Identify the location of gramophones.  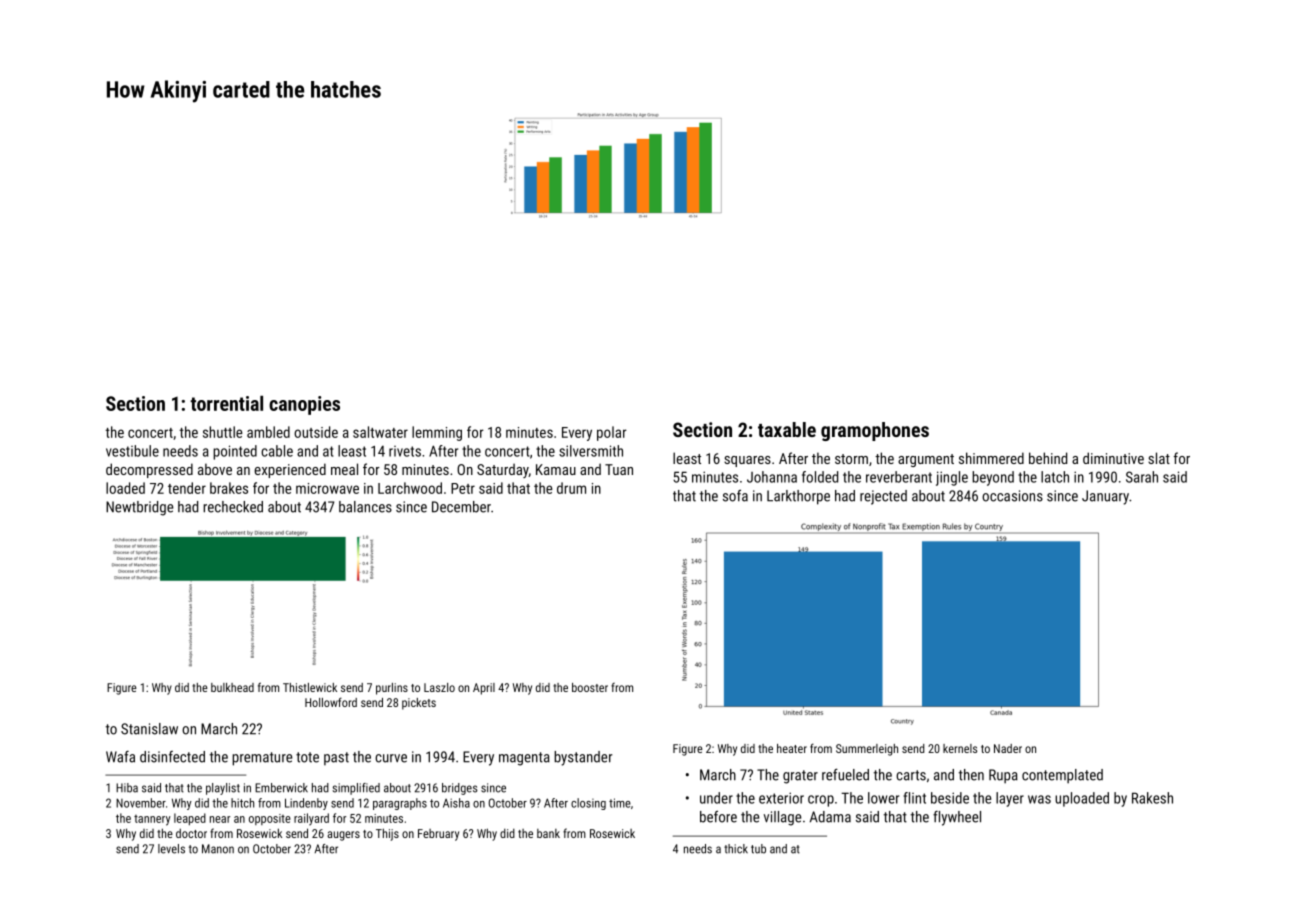
(875, 431).
